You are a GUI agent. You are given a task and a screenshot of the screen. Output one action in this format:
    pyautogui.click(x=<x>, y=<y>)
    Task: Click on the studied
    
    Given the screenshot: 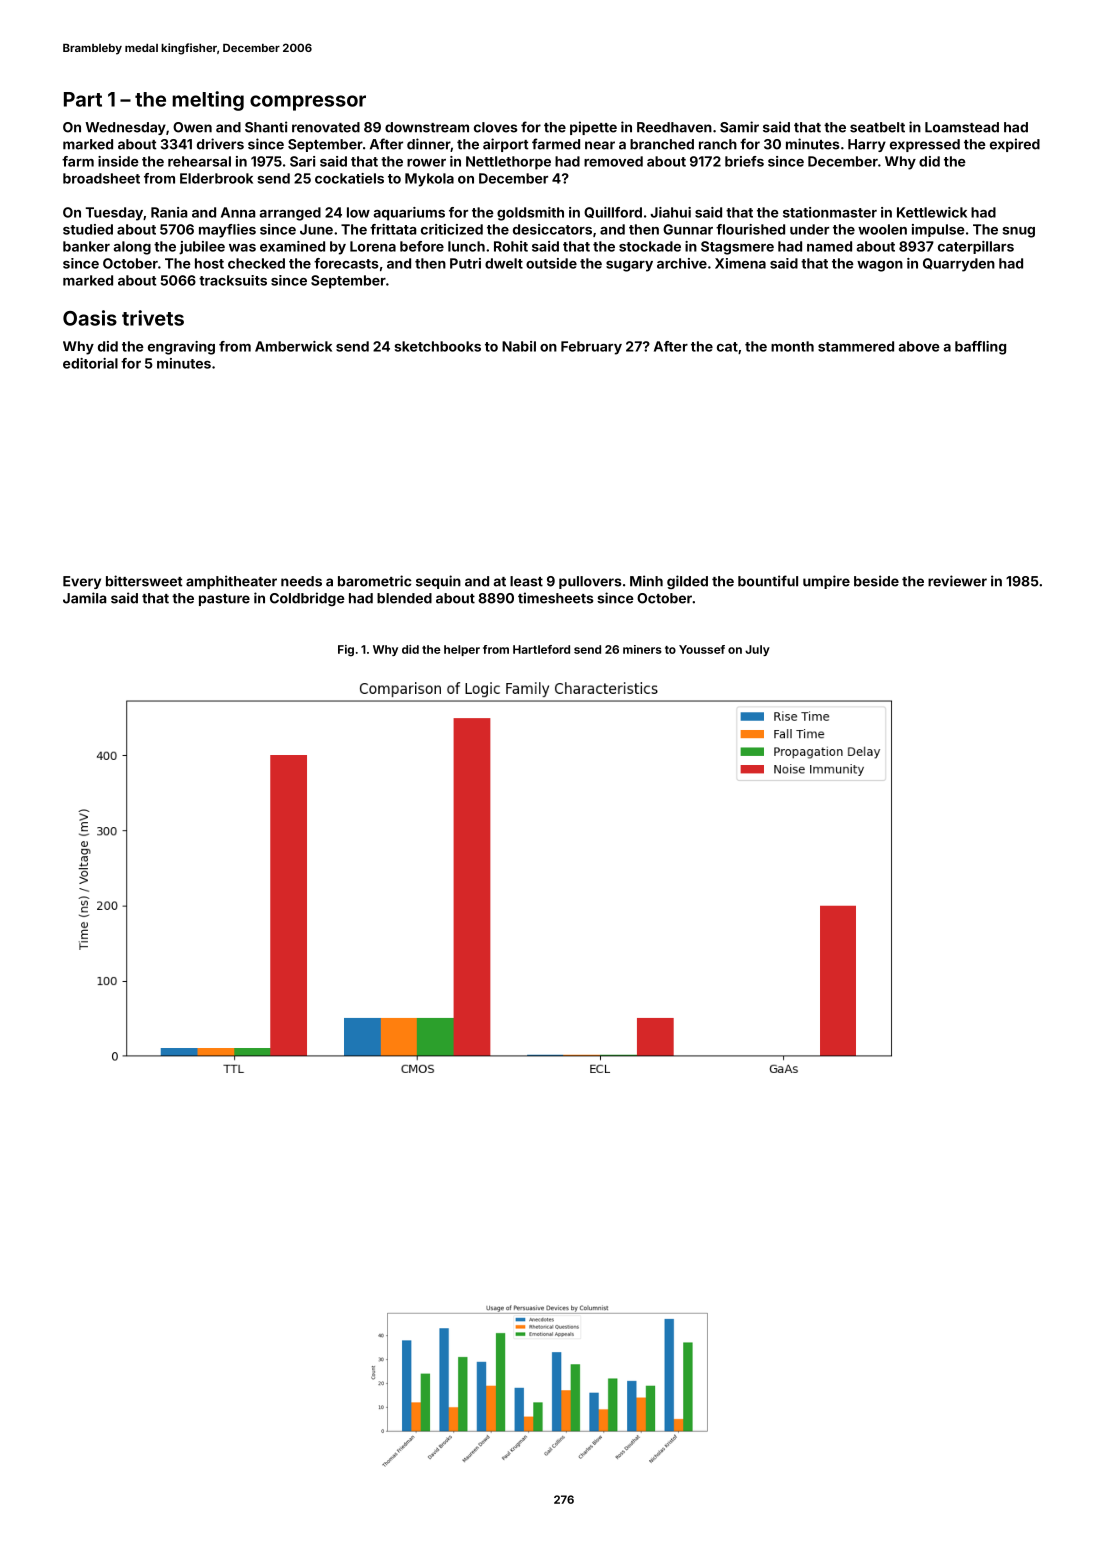 What is the action you would take?
    pyautogui.click(x=88, y=229)
